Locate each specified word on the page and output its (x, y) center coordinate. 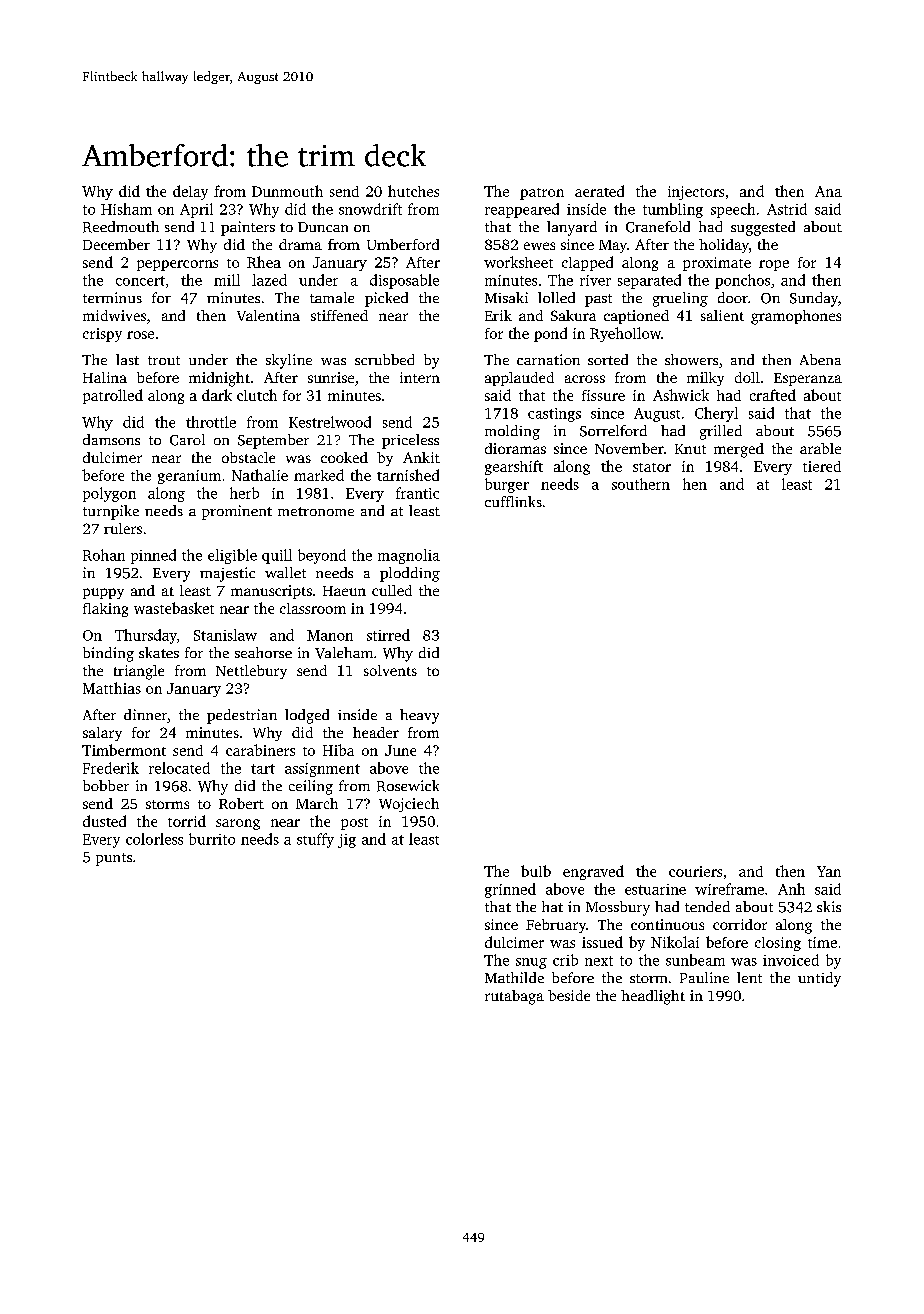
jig (347, 841)
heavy (419, 716)
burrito (212, 839)
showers (691, 359)
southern (641, 484)
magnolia (409, 556)
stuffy (315, 840)
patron (542, 194)
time (822, 942)
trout (164, 360)
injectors (696, 193)
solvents (390, 670)
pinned (153, 556)
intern (420, 377)
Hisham (126, 209)
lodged (307, 716)
